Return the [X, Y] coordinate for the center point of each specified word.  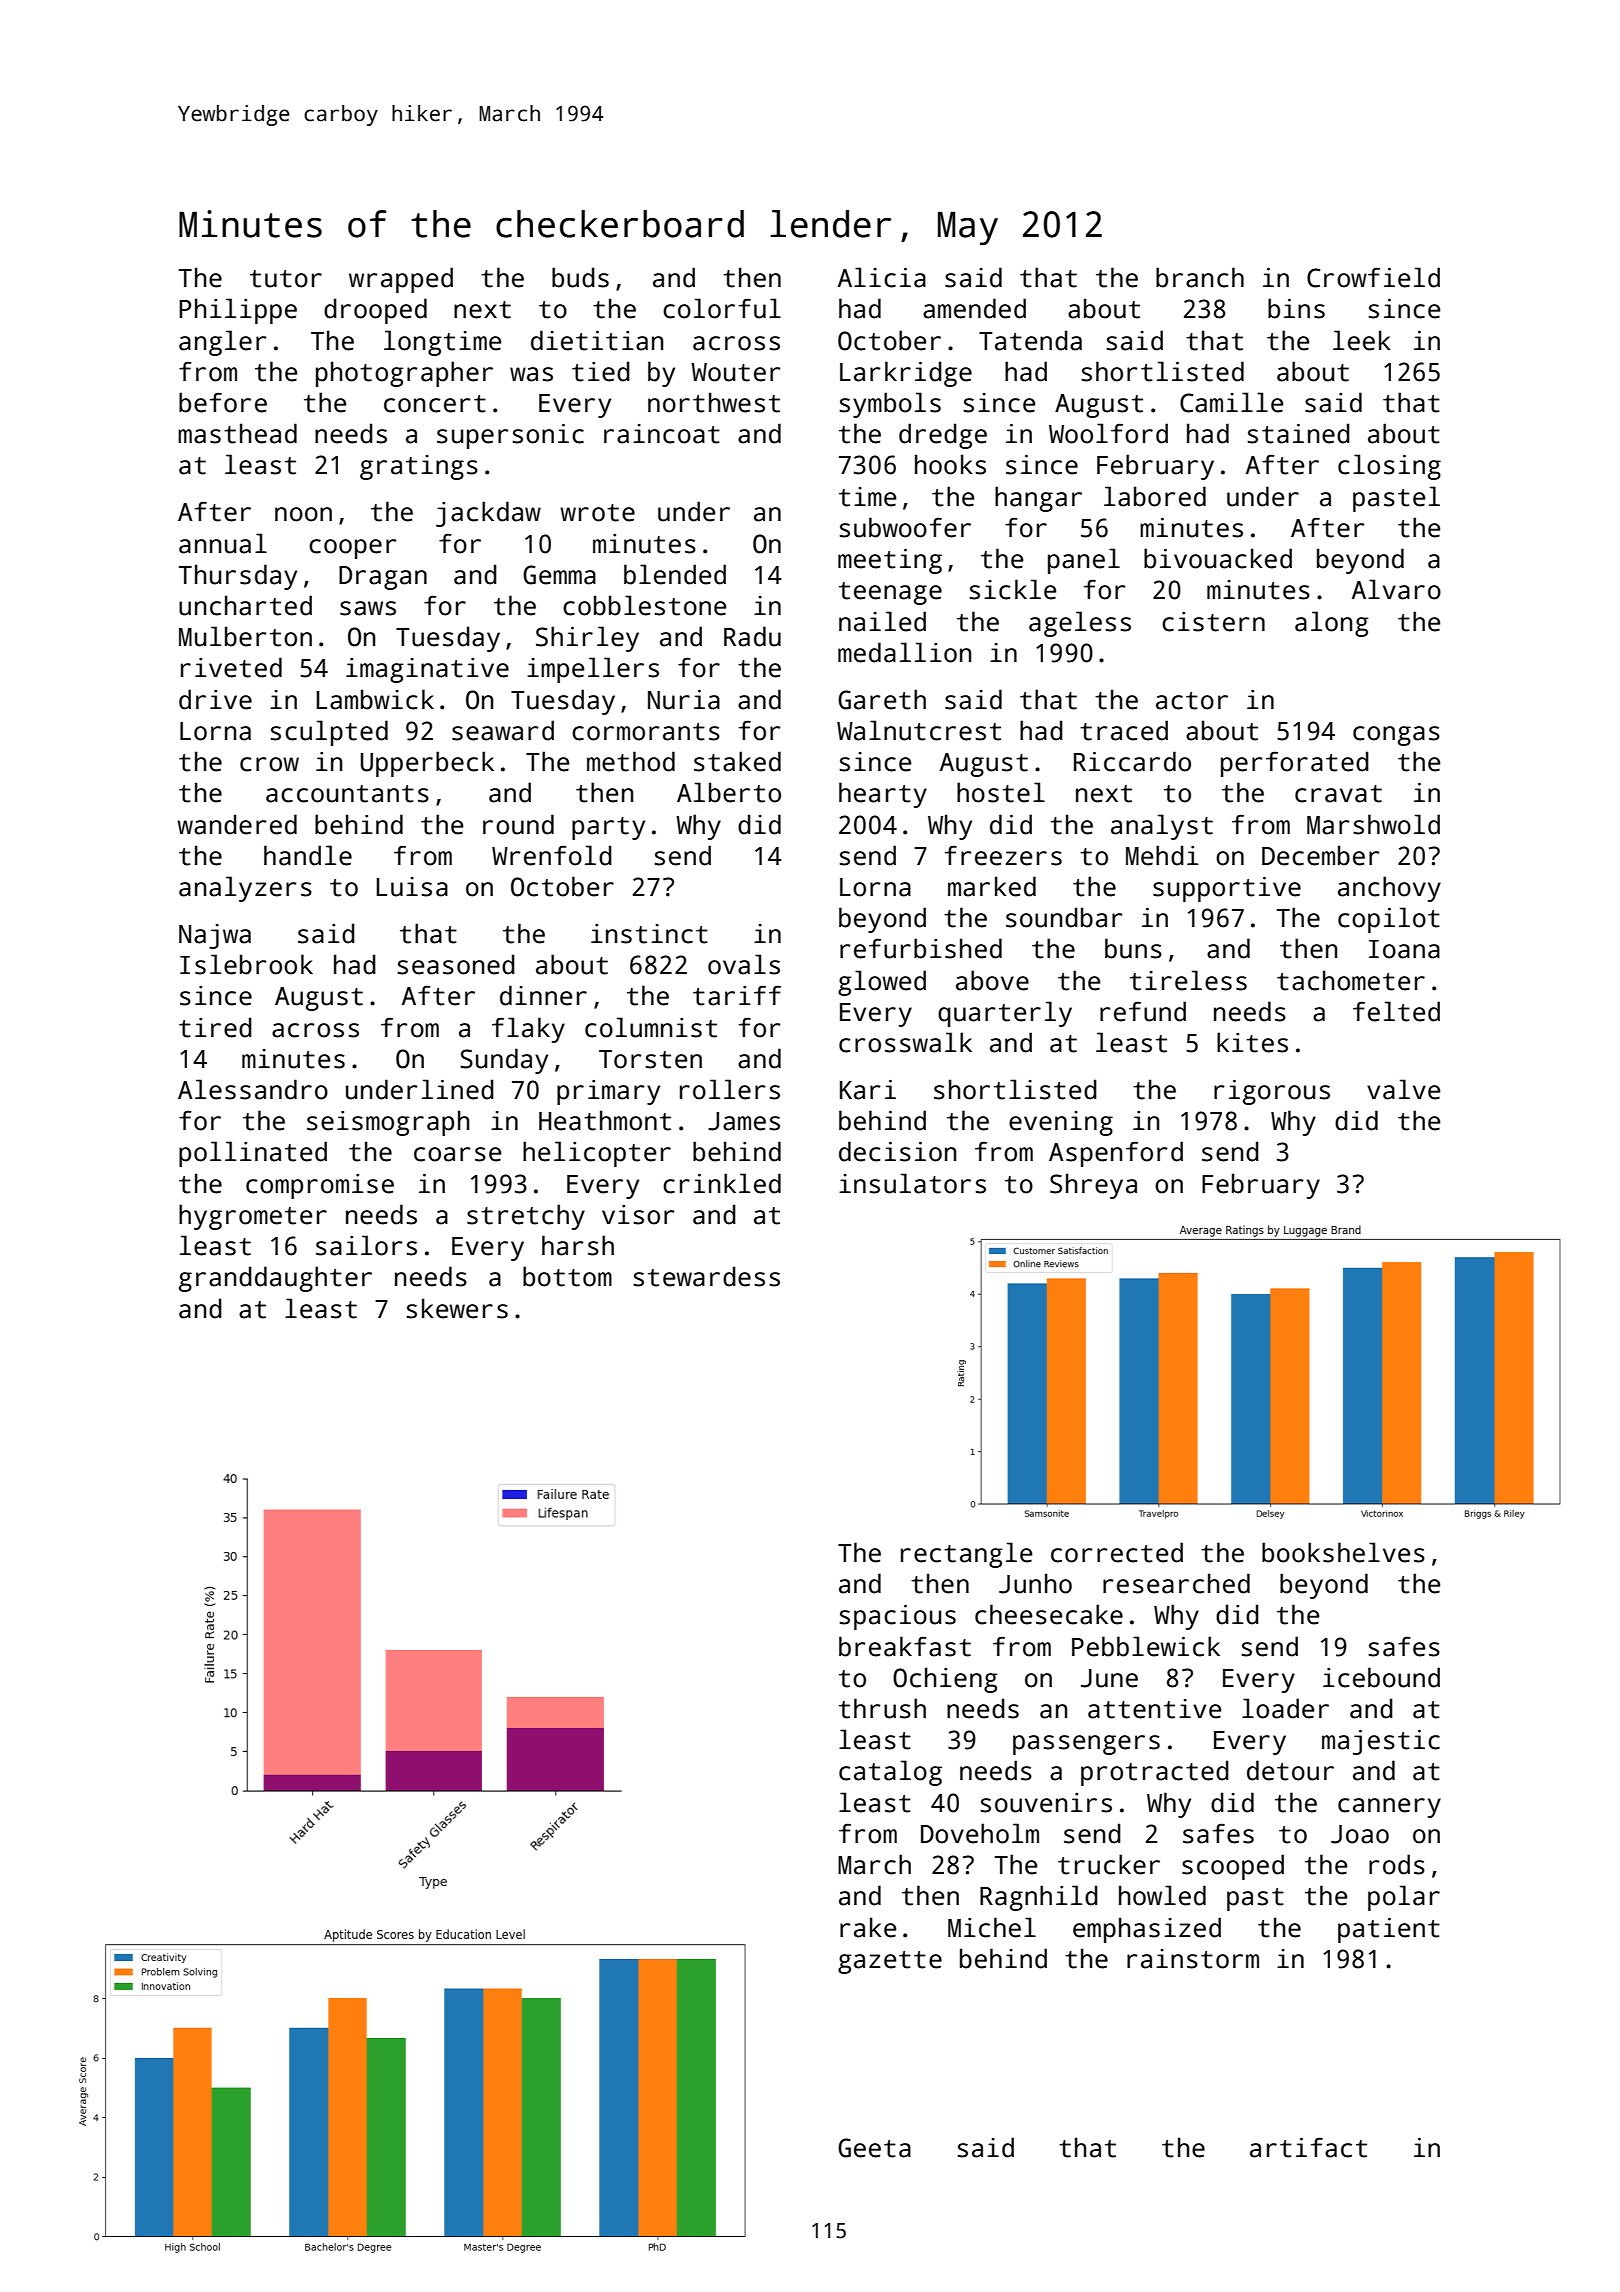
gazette [890, 1962]
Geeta [874, 2148]
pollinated [253, 1154]
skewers [457, 1308]
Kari [868, 1090]
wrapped [401, 280]
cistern [1213, 622]
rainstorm [1193, 1959]
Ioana [1404, 949]
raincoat [662, 434]
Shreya [1093, 1186]
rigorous [1272, 1092]
